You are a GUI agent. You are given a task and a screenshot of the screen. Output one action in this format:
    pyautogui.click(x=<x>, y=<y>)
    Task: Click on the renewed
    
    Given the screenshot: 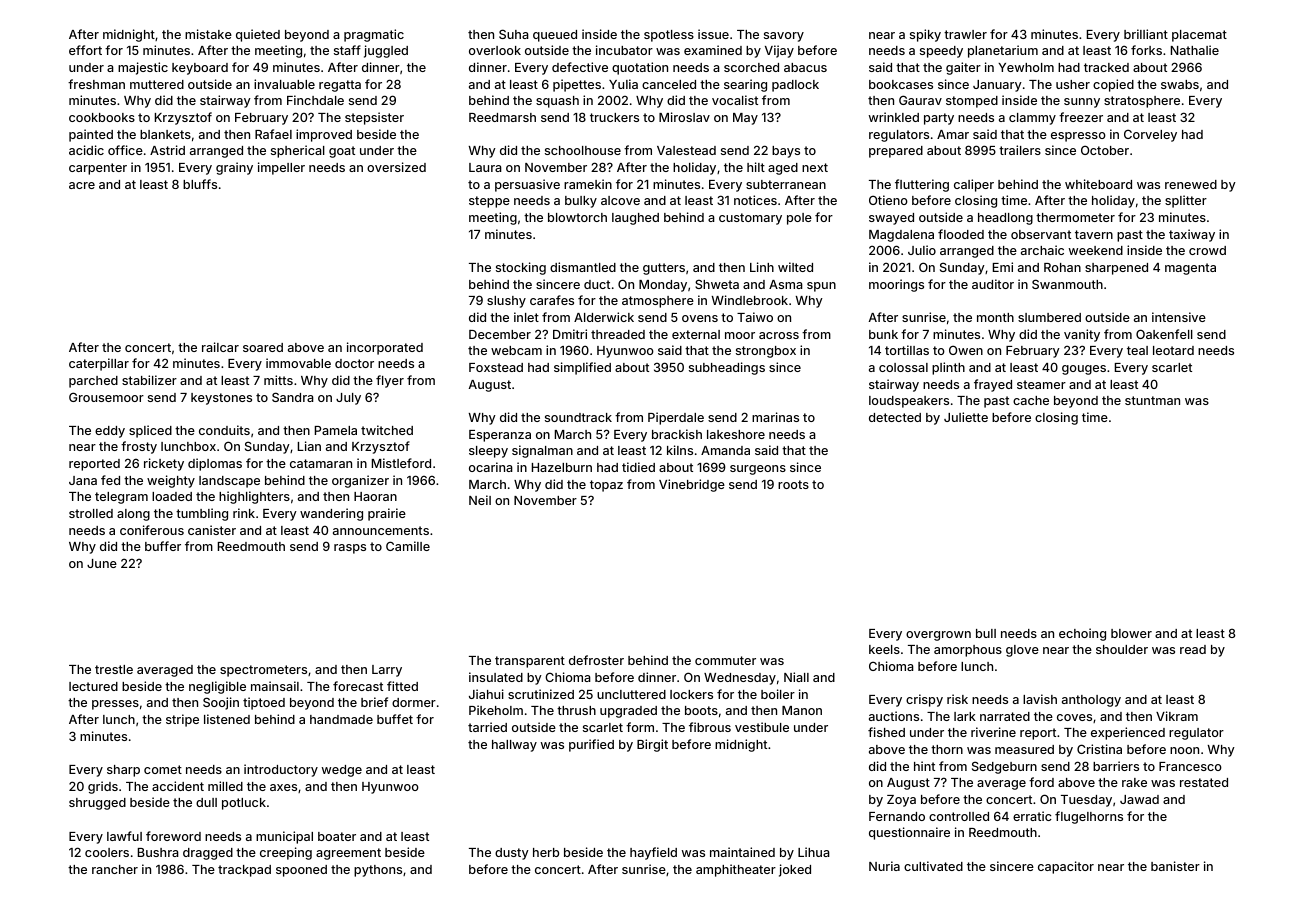 What is the action you would take?
    pyautogui.click(x=1191, y=184)
